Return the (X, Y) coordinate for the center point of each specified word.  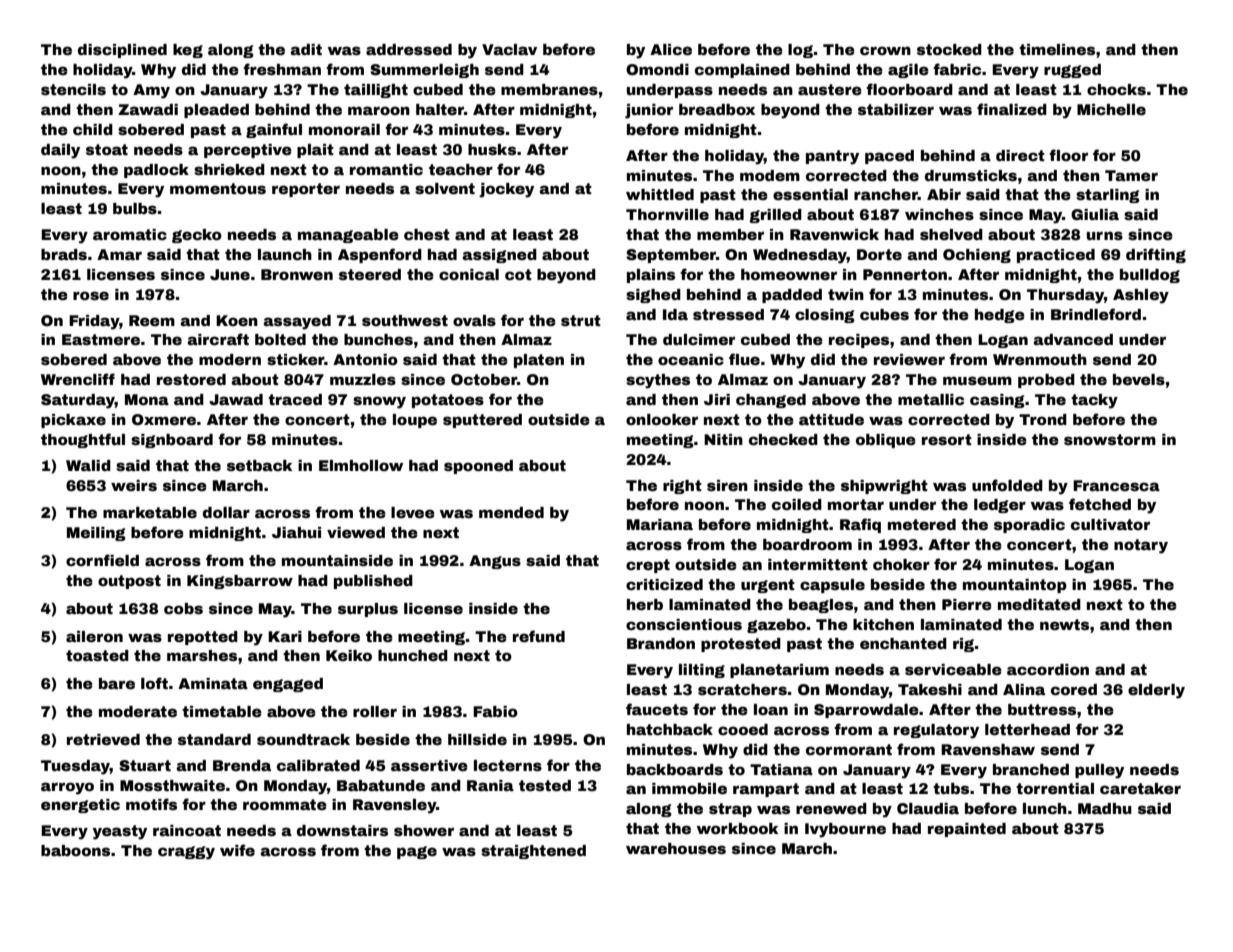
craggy (186, 853)
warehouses (676, 848)
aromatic (130, 234)
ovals (474, 320)
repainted (967, 830)
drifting (1156, 255)
